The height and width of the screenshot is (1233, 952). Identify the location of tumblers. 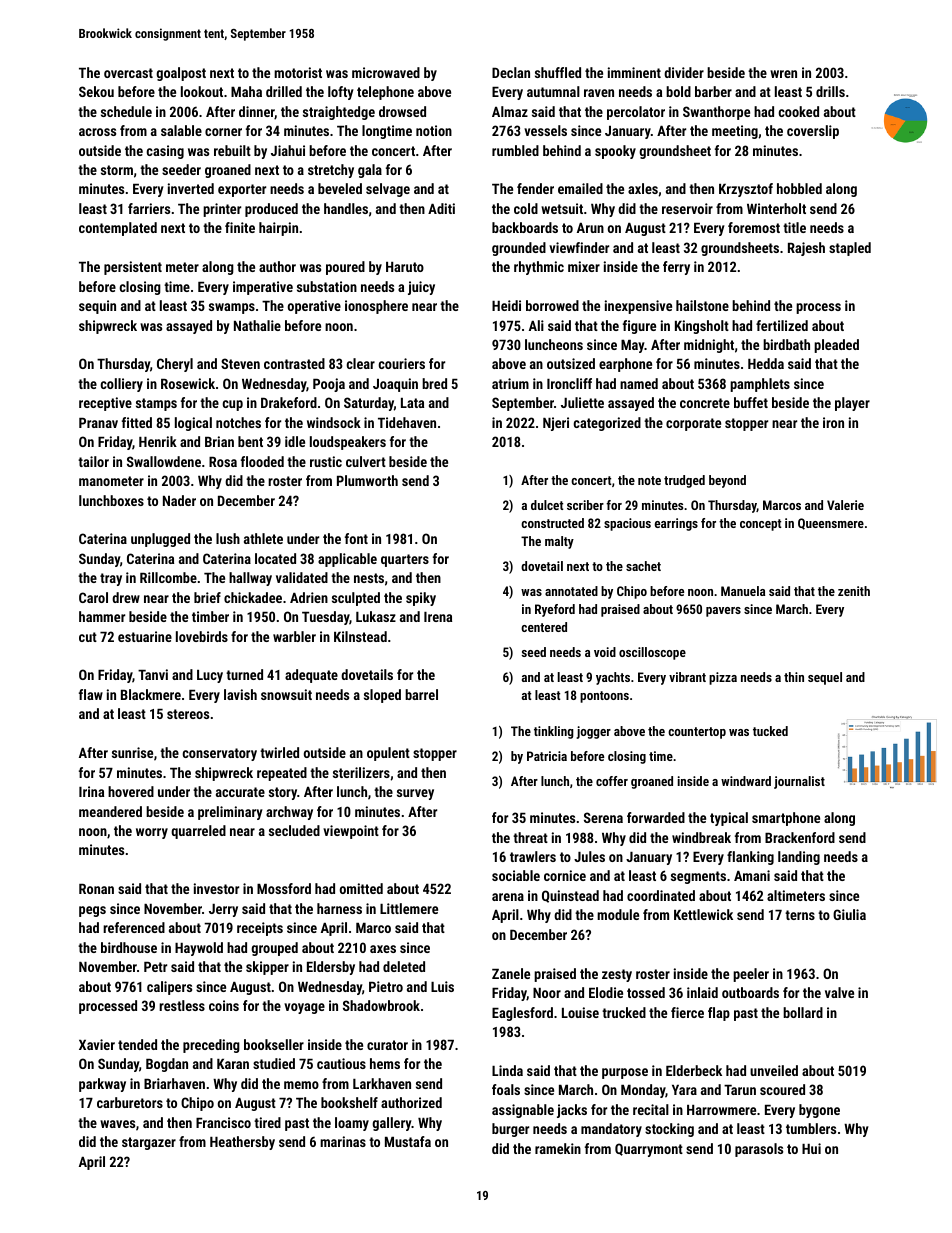
(811, 1128).
